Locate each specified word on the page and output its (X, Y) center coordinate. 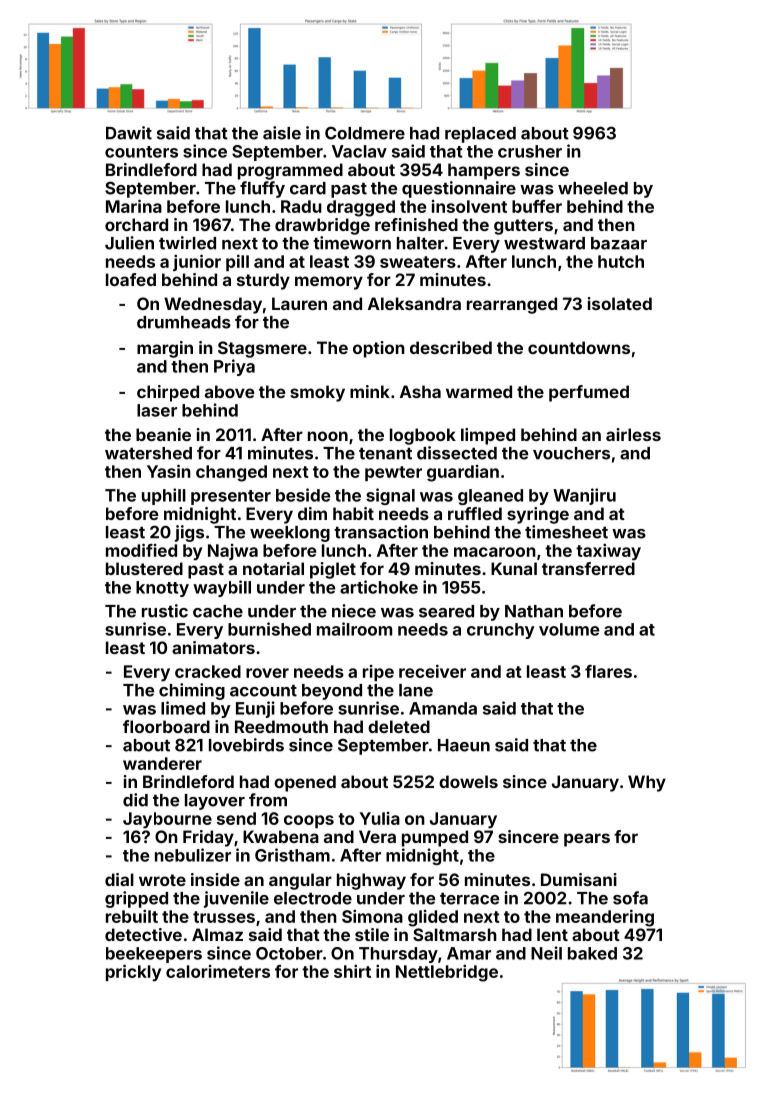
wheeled (593, 188)
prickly (133, 973)
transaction (381, 532)
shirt (352, 971)
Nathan (534, 611)
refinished (416, 224)
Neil (546, 953)
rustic (165, 611)
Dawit (129, 133)
